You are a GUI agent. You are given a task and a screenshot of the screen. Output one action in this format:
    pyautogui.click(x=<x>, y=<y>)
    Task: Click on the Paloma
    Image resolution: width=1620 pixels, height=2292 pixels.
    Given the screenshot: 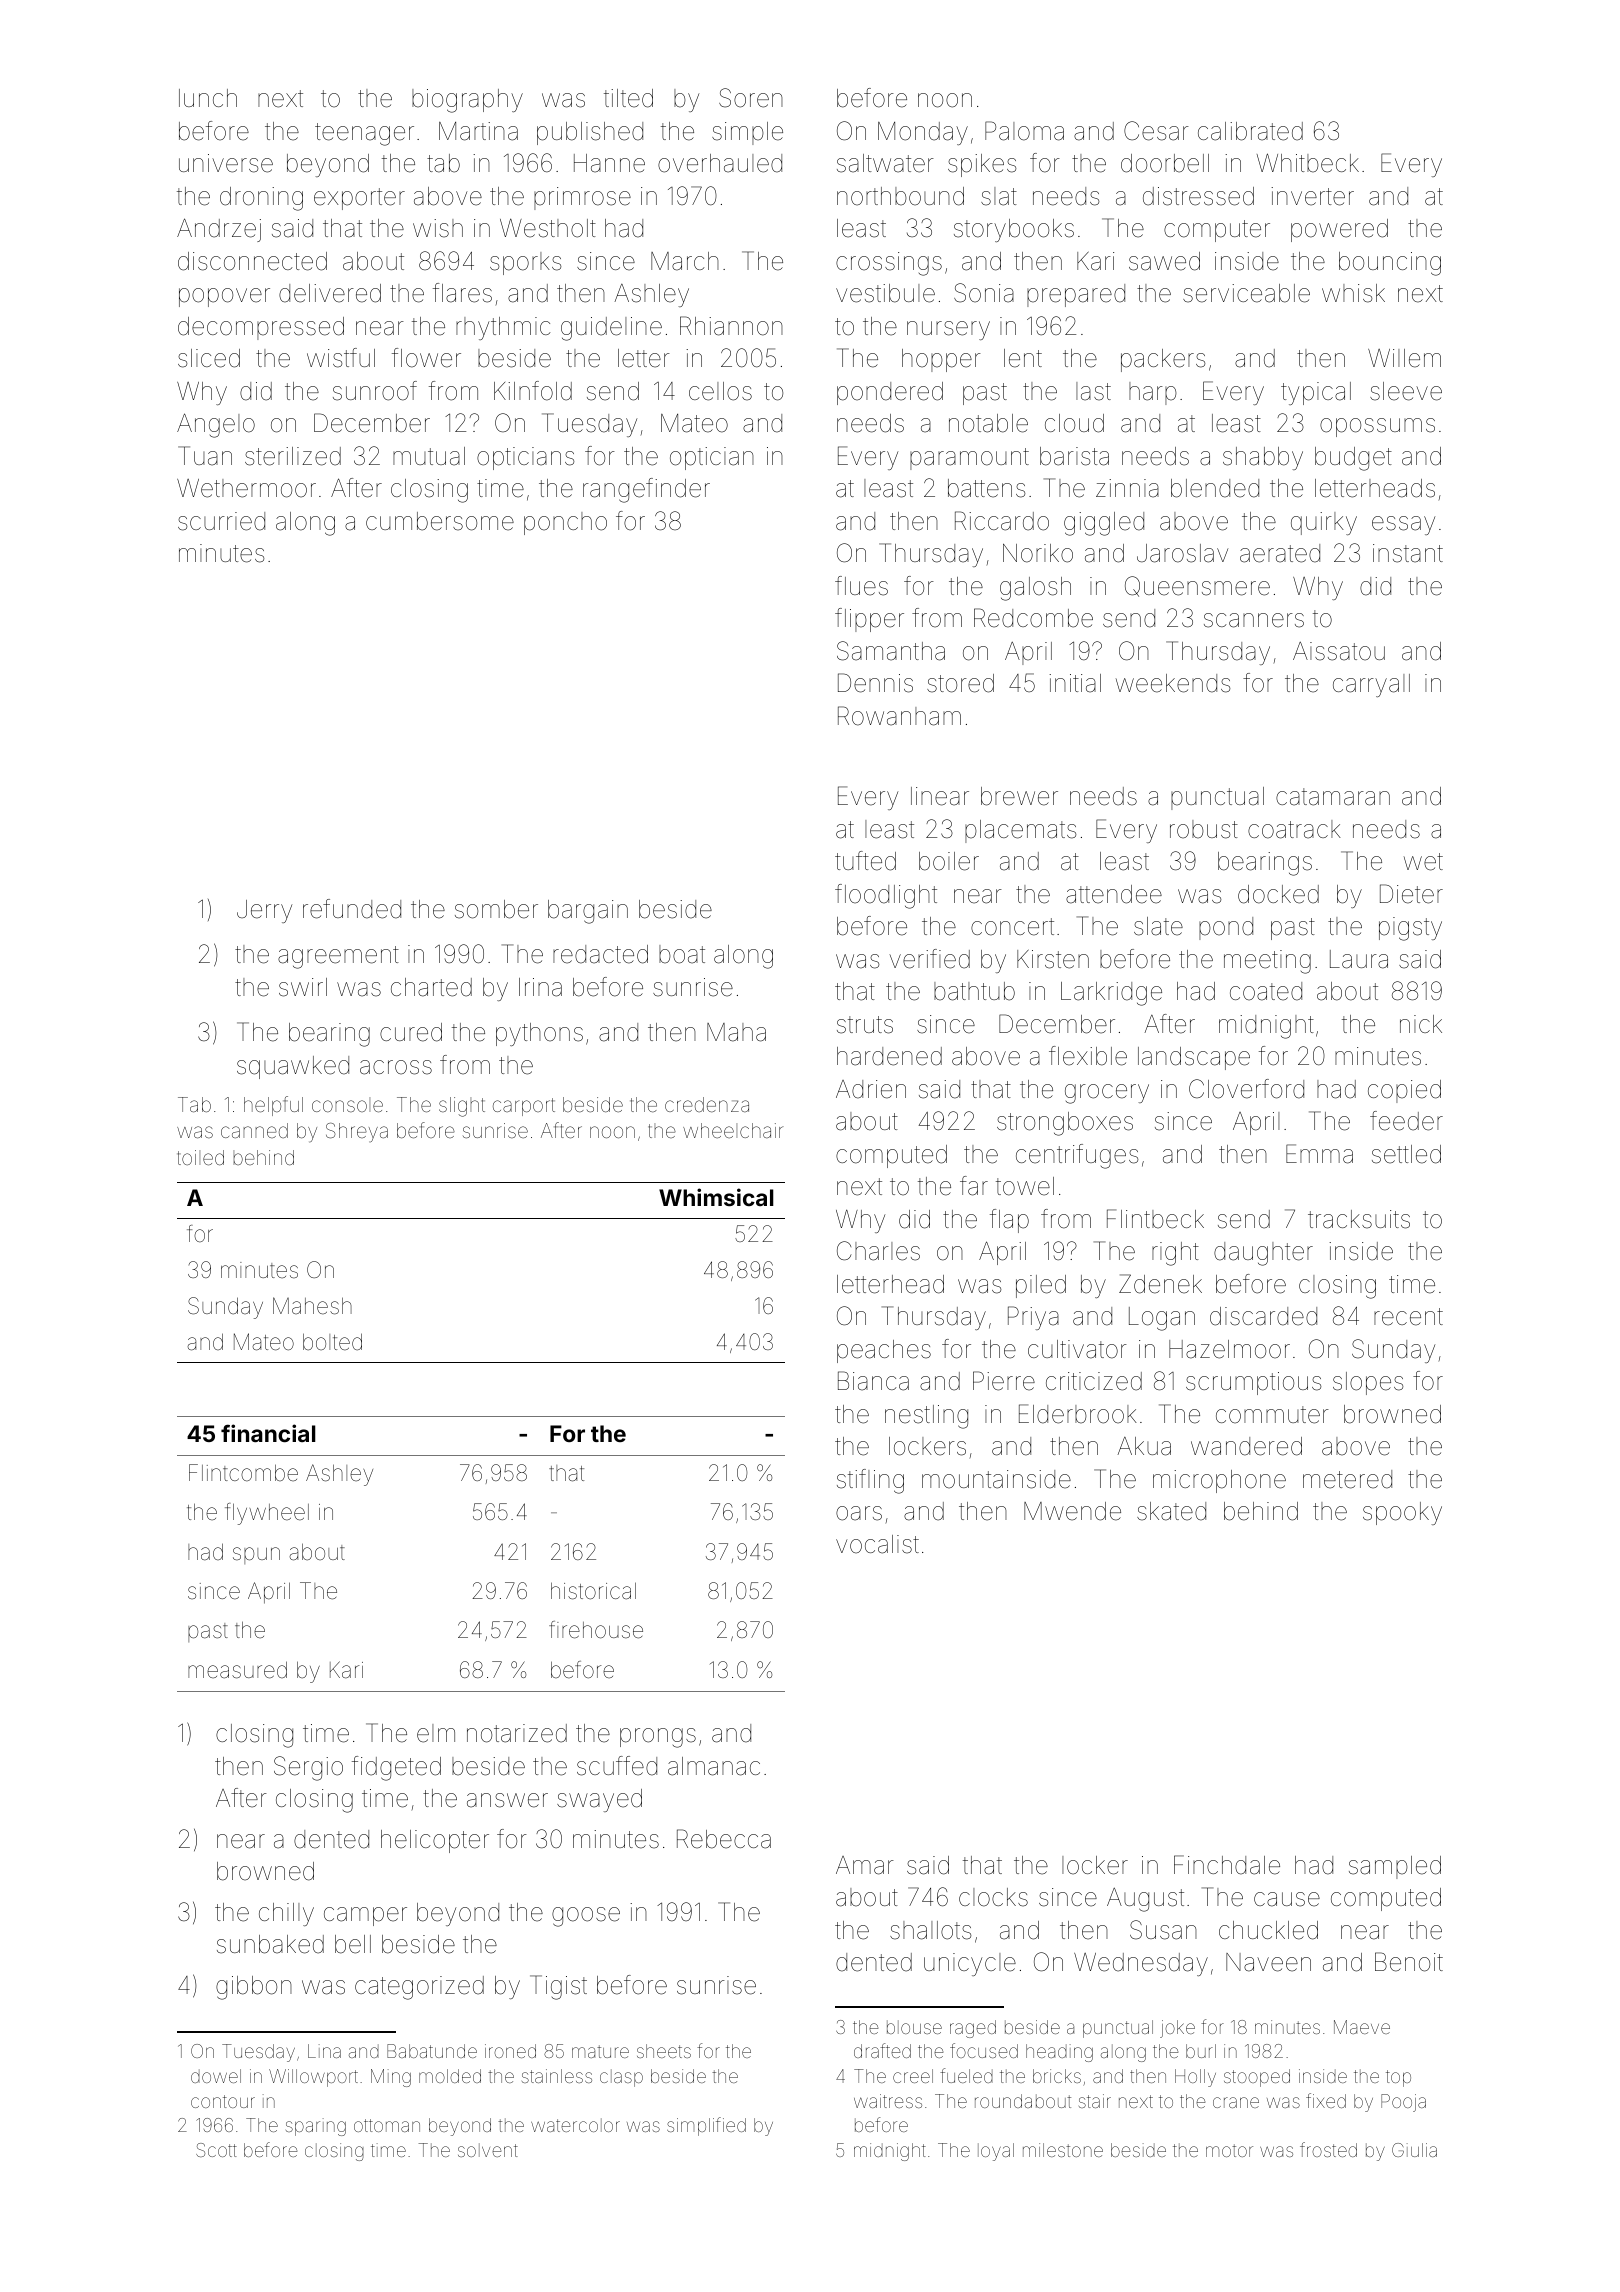 What is the action you would take?
    pyautogui.click(x=1024, y=131)
